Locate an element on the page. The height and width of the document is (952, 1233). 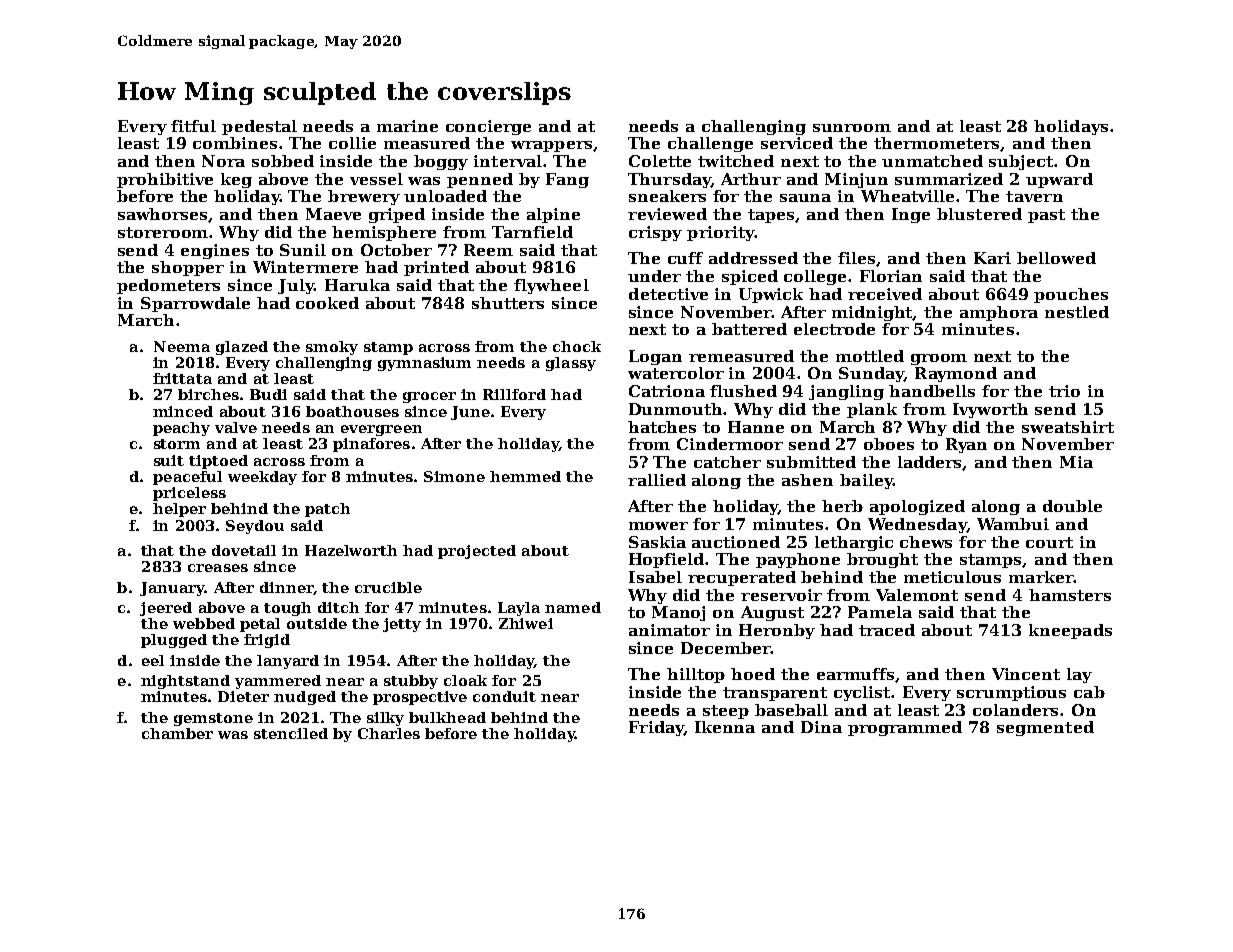
pedestal is located at coordinates (259, 127).
